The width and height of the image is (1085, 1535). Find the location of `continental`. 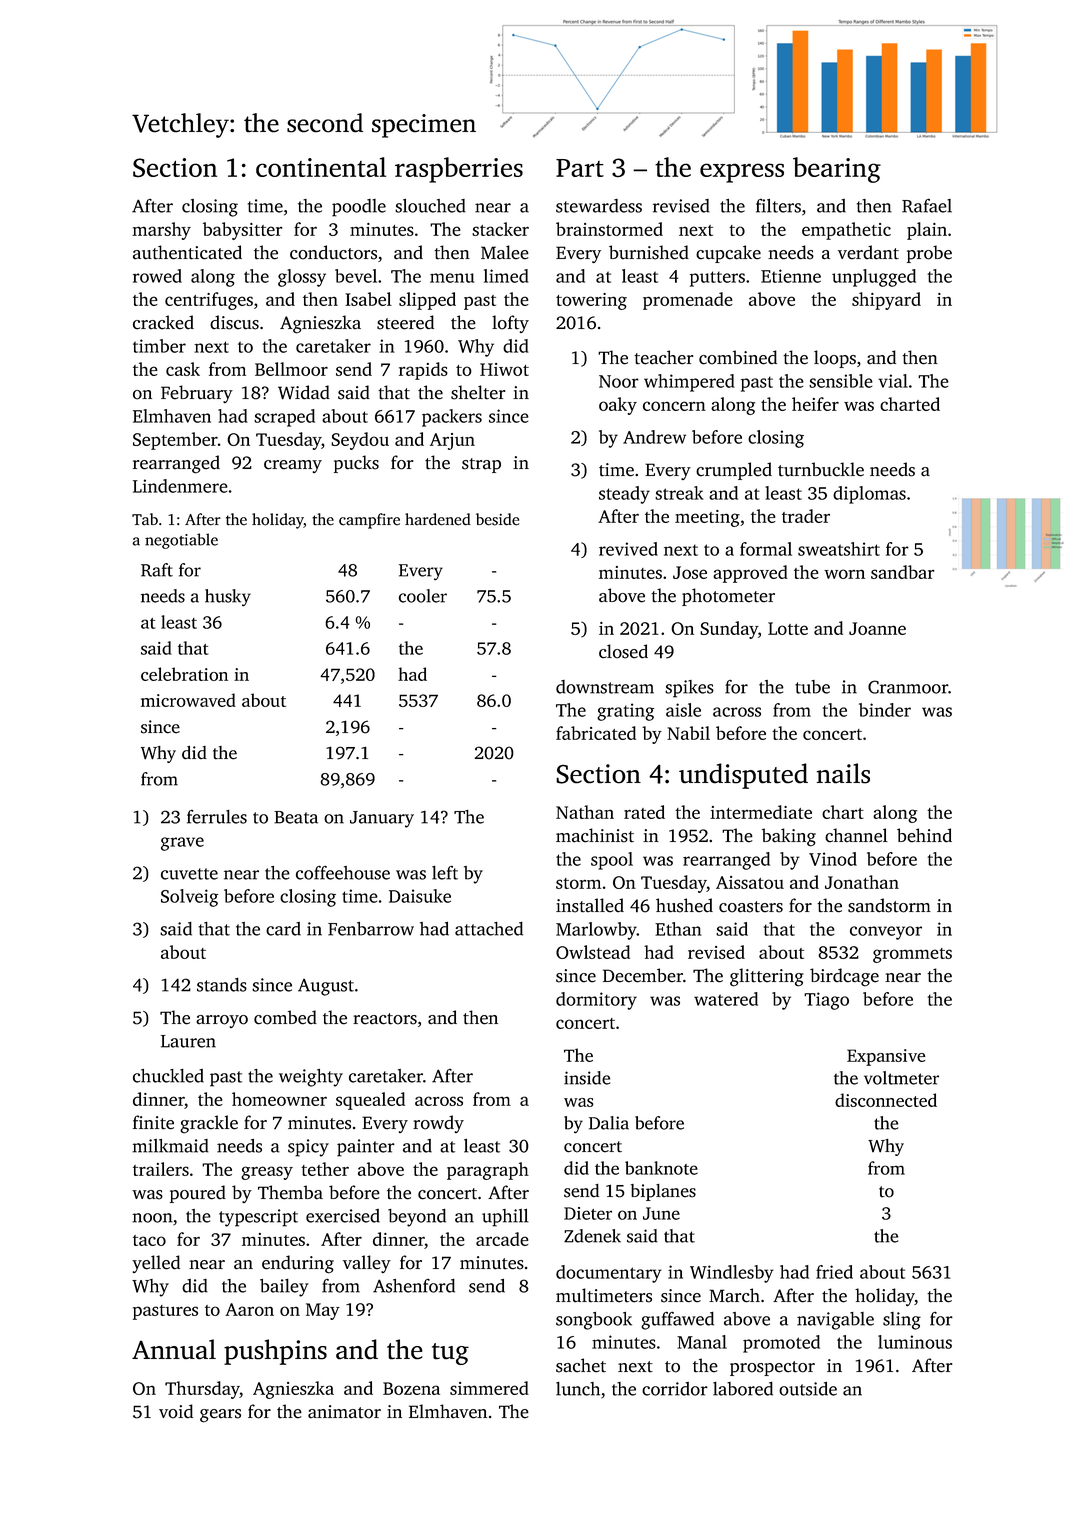

continental is located at coordinates (321, 167).
